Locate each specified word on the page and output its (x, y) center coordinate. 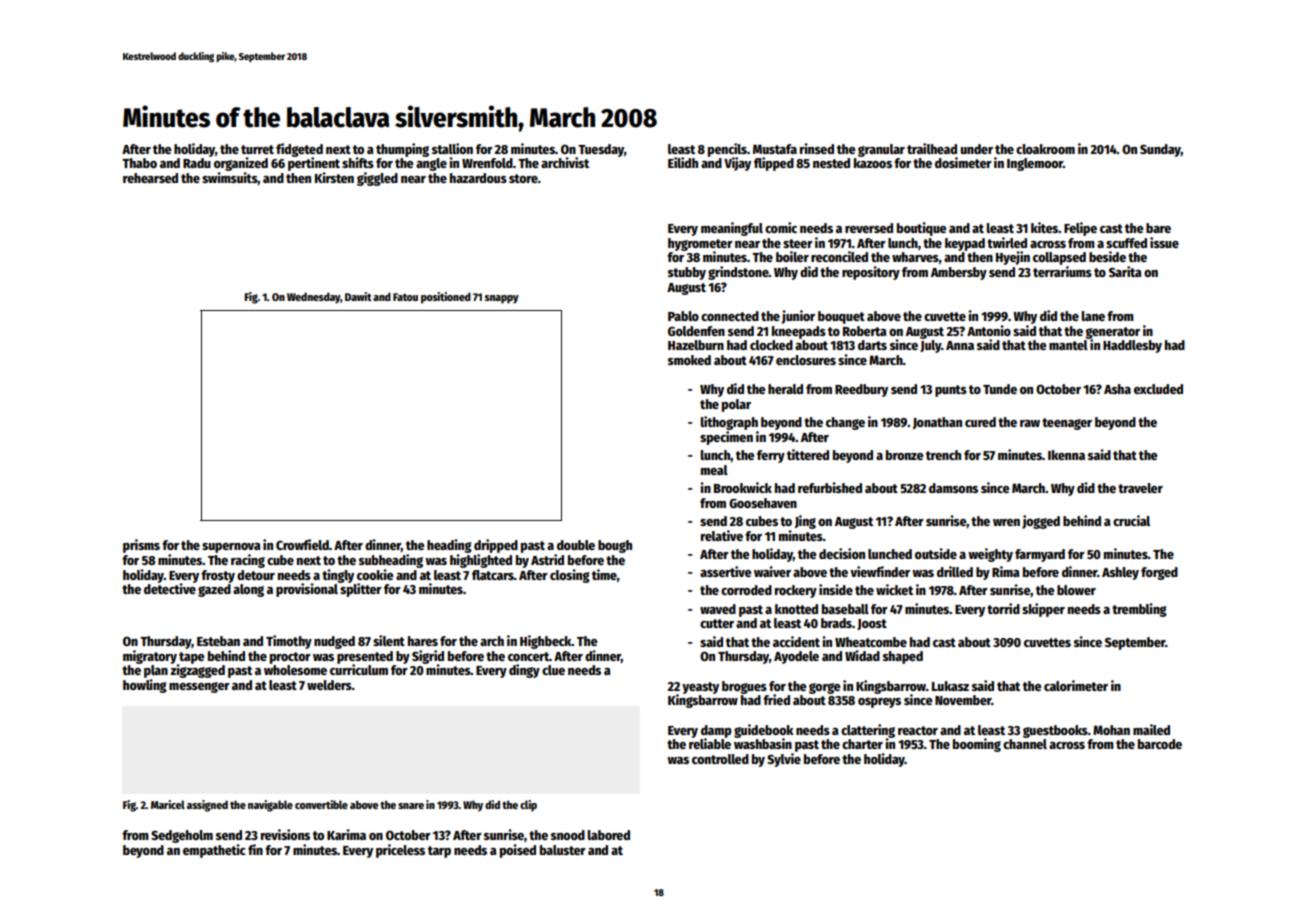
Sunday (1160, 150)
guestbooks (1055, 731)
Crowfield (302, 544)
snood (568, 835)
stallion (452, 148)
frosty (218, 576)
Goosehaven (763, 503)
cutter (717, 623)
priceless (400, 851)
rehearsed (150, 178)
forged (1159, 573)
